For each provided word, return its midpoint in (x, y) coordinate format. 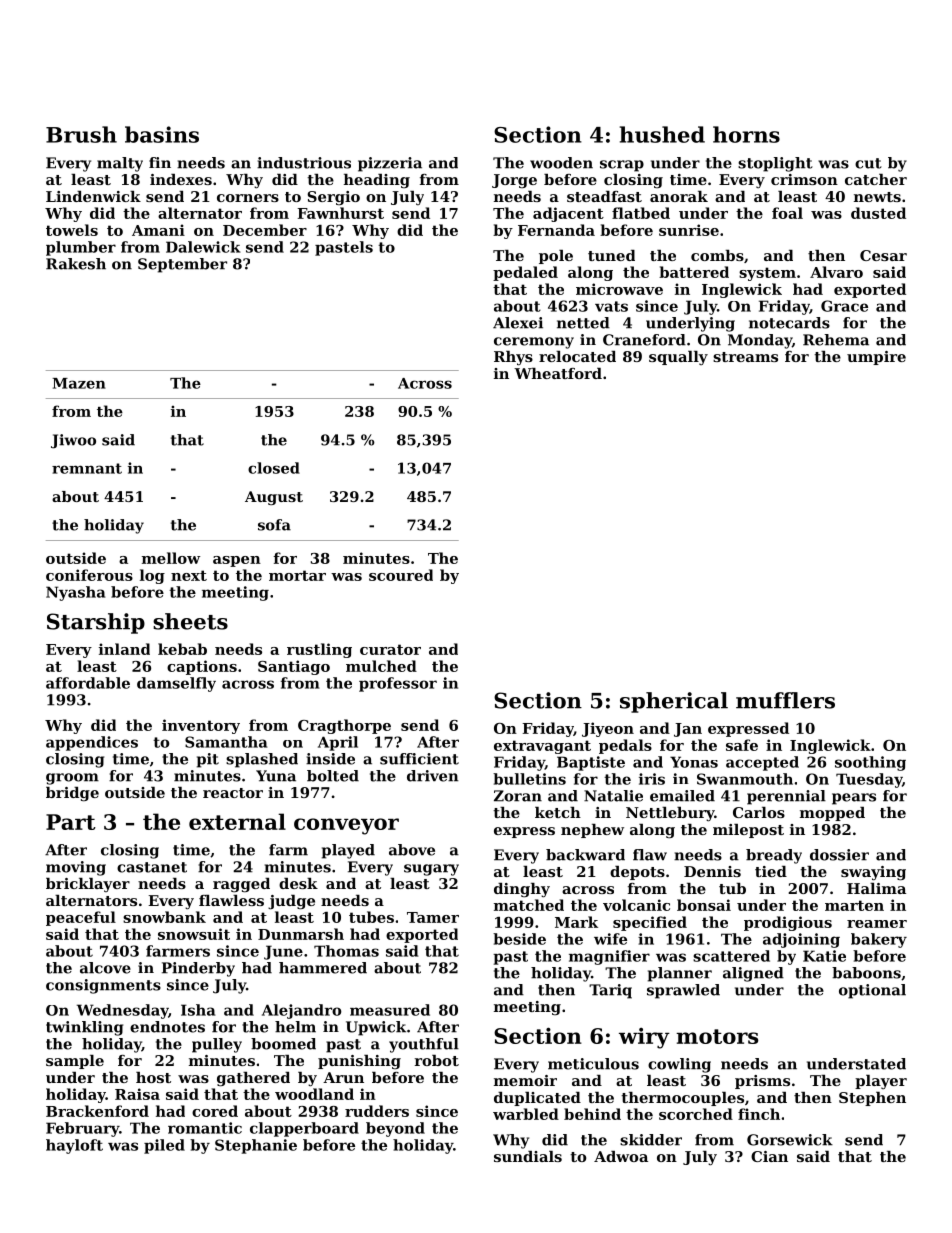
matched (529, 905)
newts (877, 197)
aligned (753, 974)
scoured (401, 575)
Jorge (514, 181)
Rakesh (76, 264)
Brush (81, 134)
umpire (876, 358)
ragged (241, 885)
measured (390, 1010)
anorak (679, 196)
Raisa (137, 1094)
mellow (171, 558)
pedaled (525, 273)
